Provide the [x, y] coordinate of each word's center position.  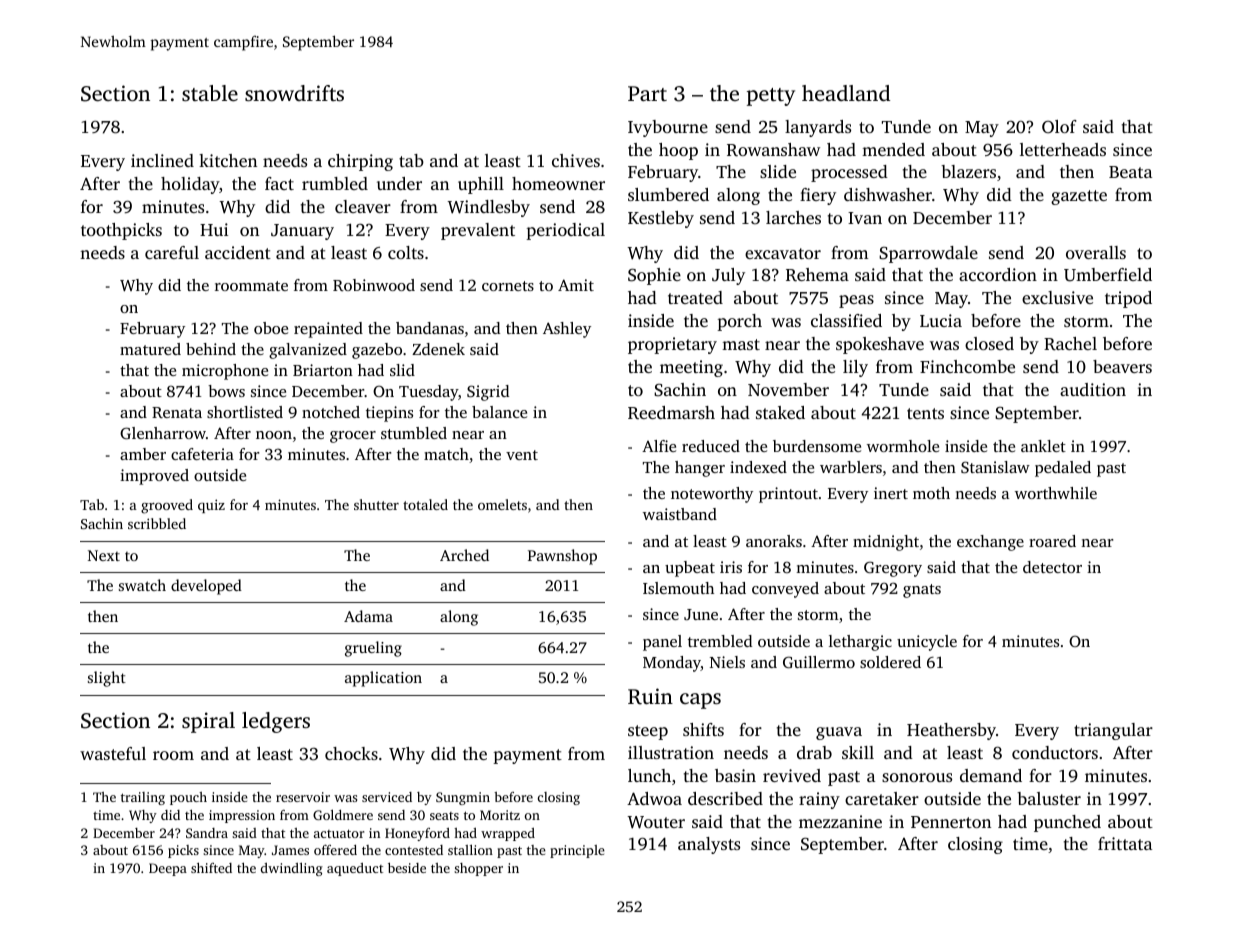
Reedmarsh [671, 413]
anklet [1043, 446]
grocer [353, 437]
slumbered [668, 194]
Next [104, 555]
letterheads [1063, 149]
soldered [890, 662]
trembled [720, 641]
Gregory [893, 569]
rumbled [335, 183]
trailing [143, 798]
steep [648, 732]
